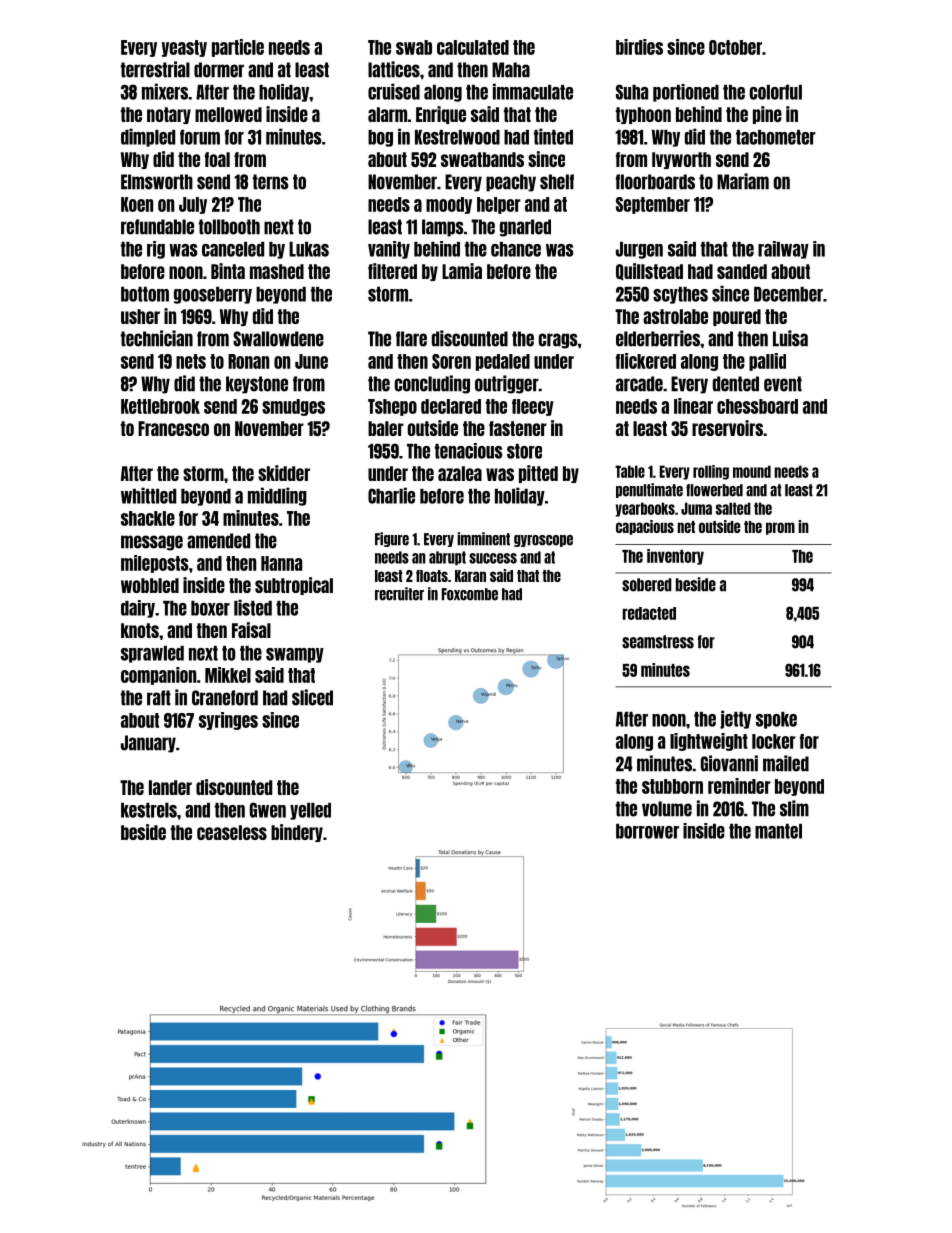  Describe the element at coordinates (686, 93) in the screenshot. I see `portioned` at that location.
